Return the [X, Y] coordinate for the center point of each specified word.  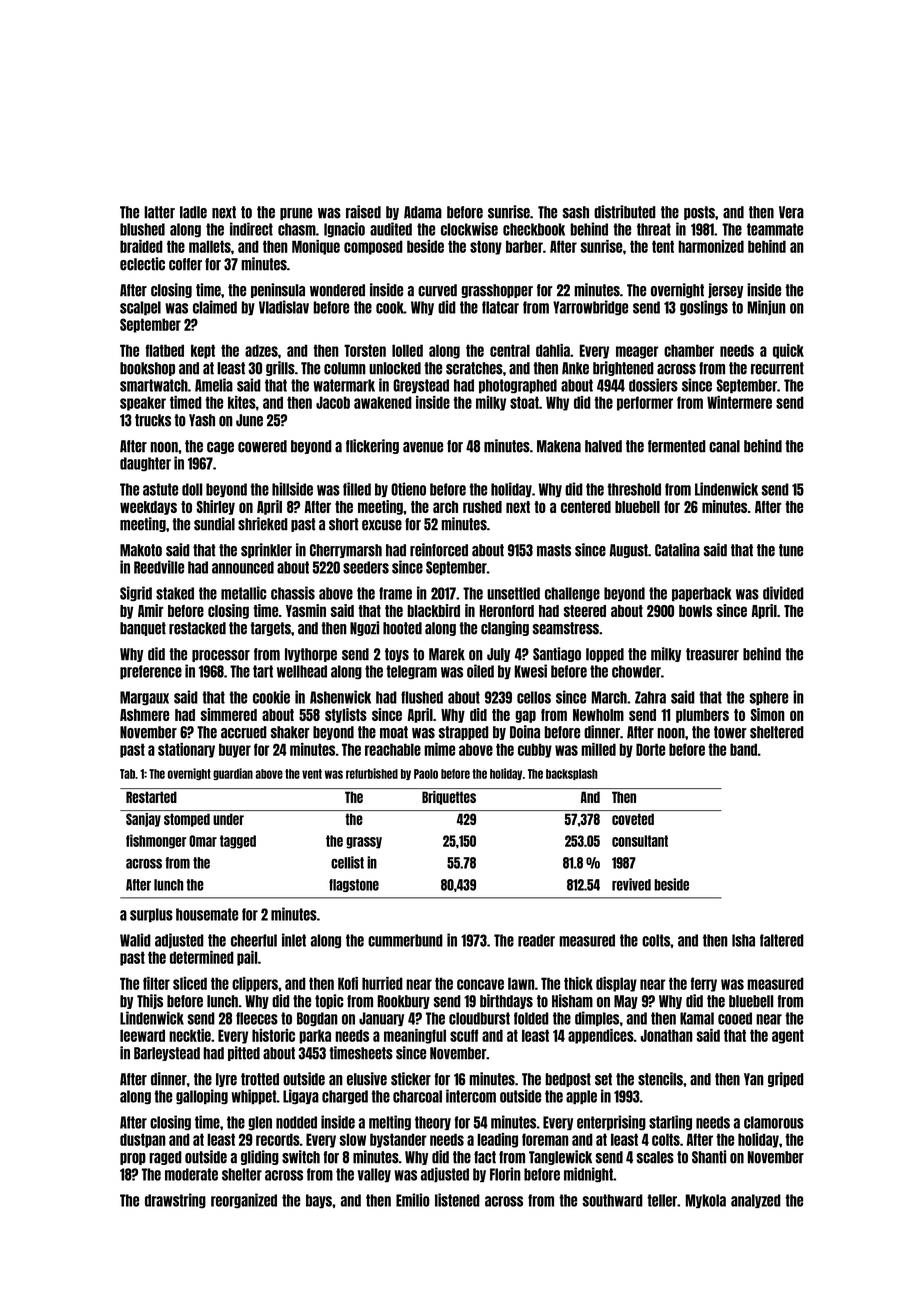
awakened [383, 402]
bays [319, 1201]
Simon [768, 714]
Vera [791, 212]
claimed [215, 307]
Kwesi [531, 671]
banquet [143, 629]
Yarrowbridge [590, 308]
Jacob [333, 402]
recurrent [777, 368]
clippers [255, 984]
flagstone [354, 885]
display [616, 984]
